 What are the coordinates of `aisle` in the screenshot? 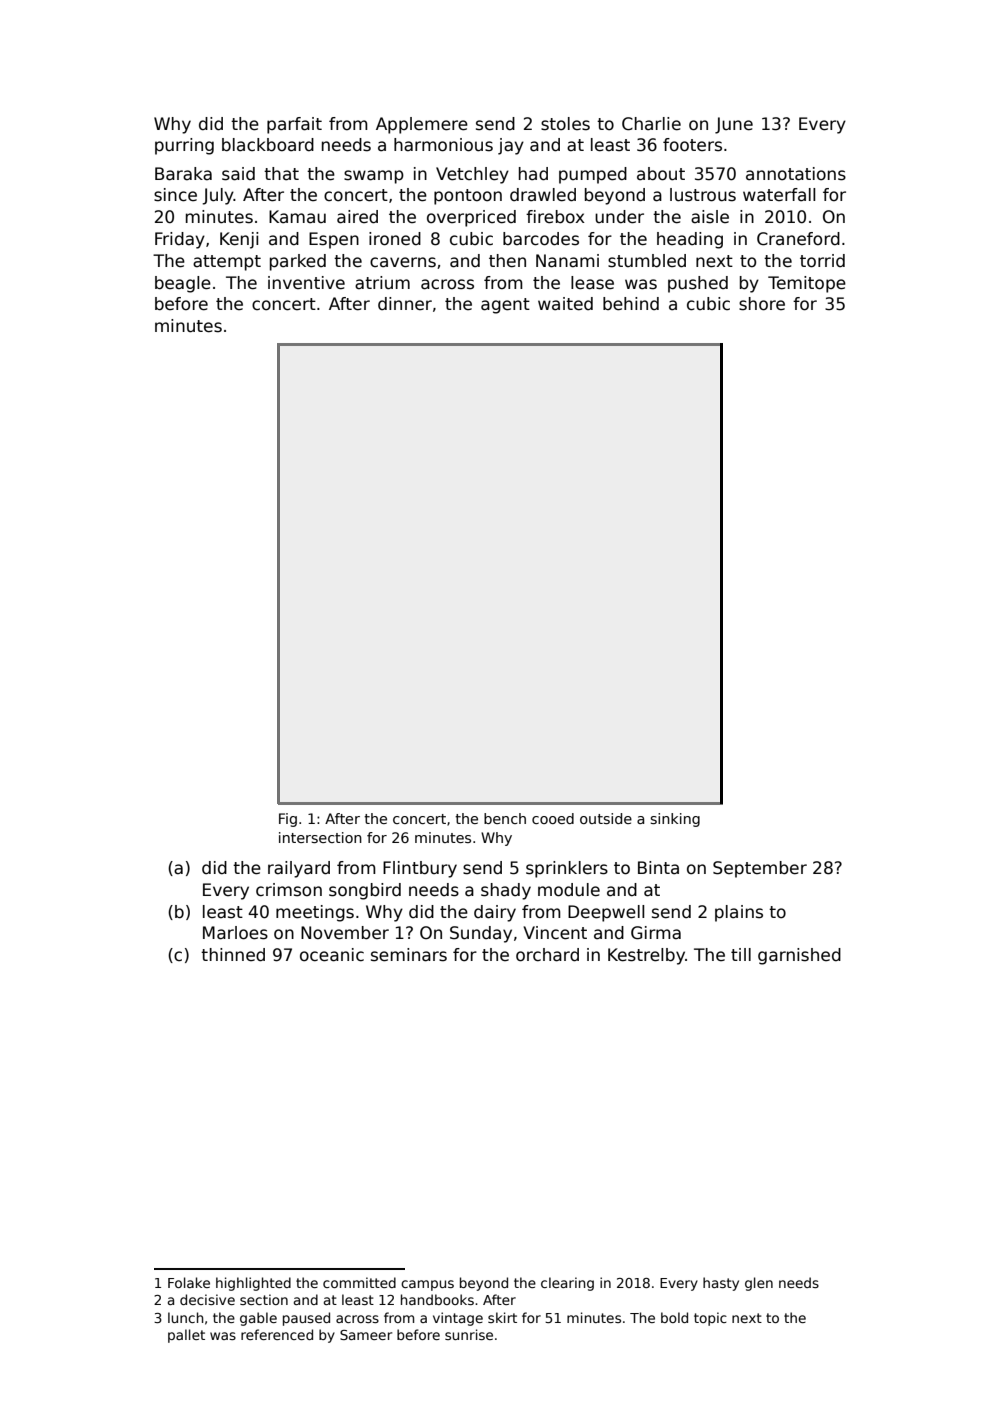 It's located at (710, 217).
